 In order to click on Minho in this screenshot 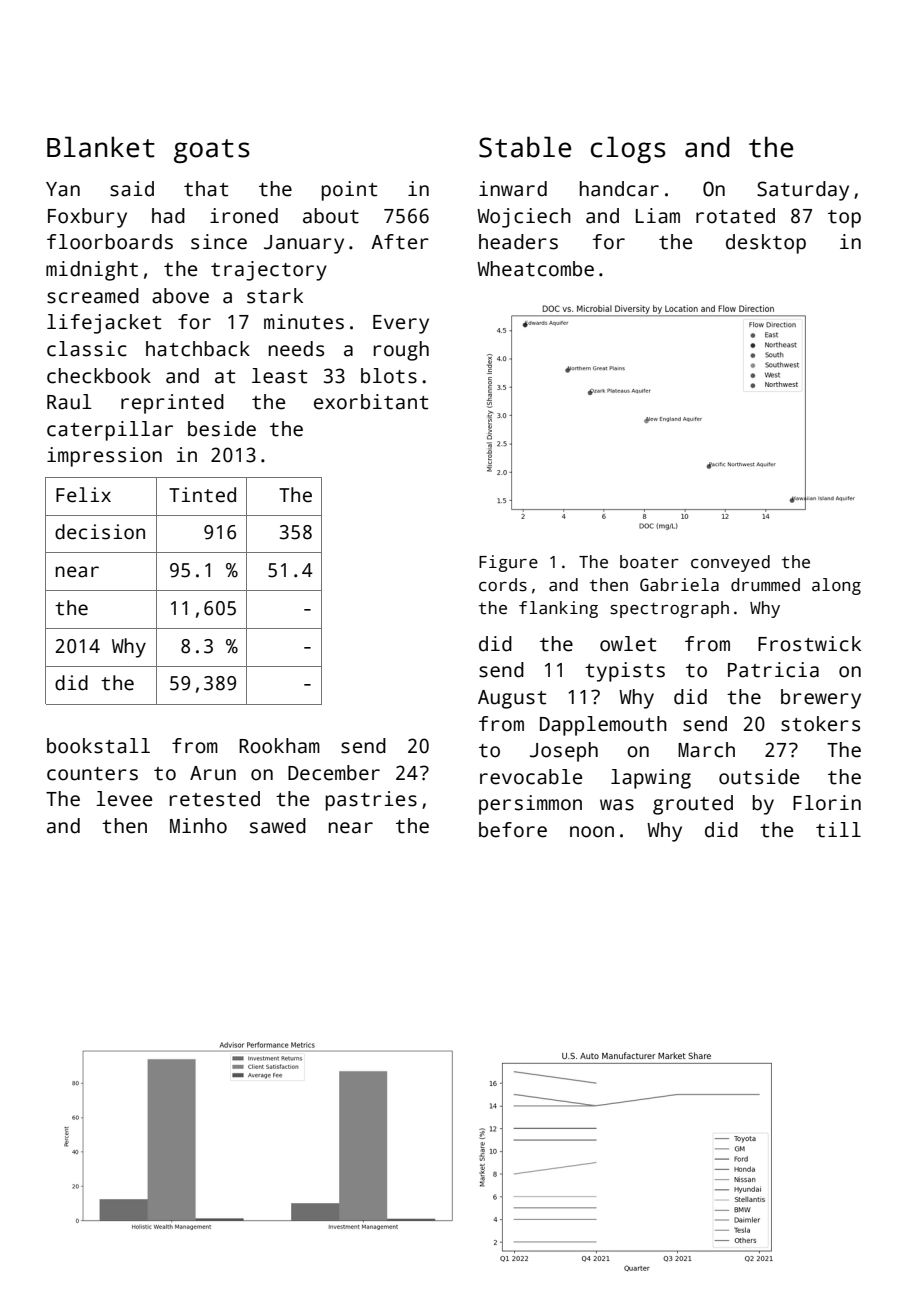, I will do `click(198, 826)`.
